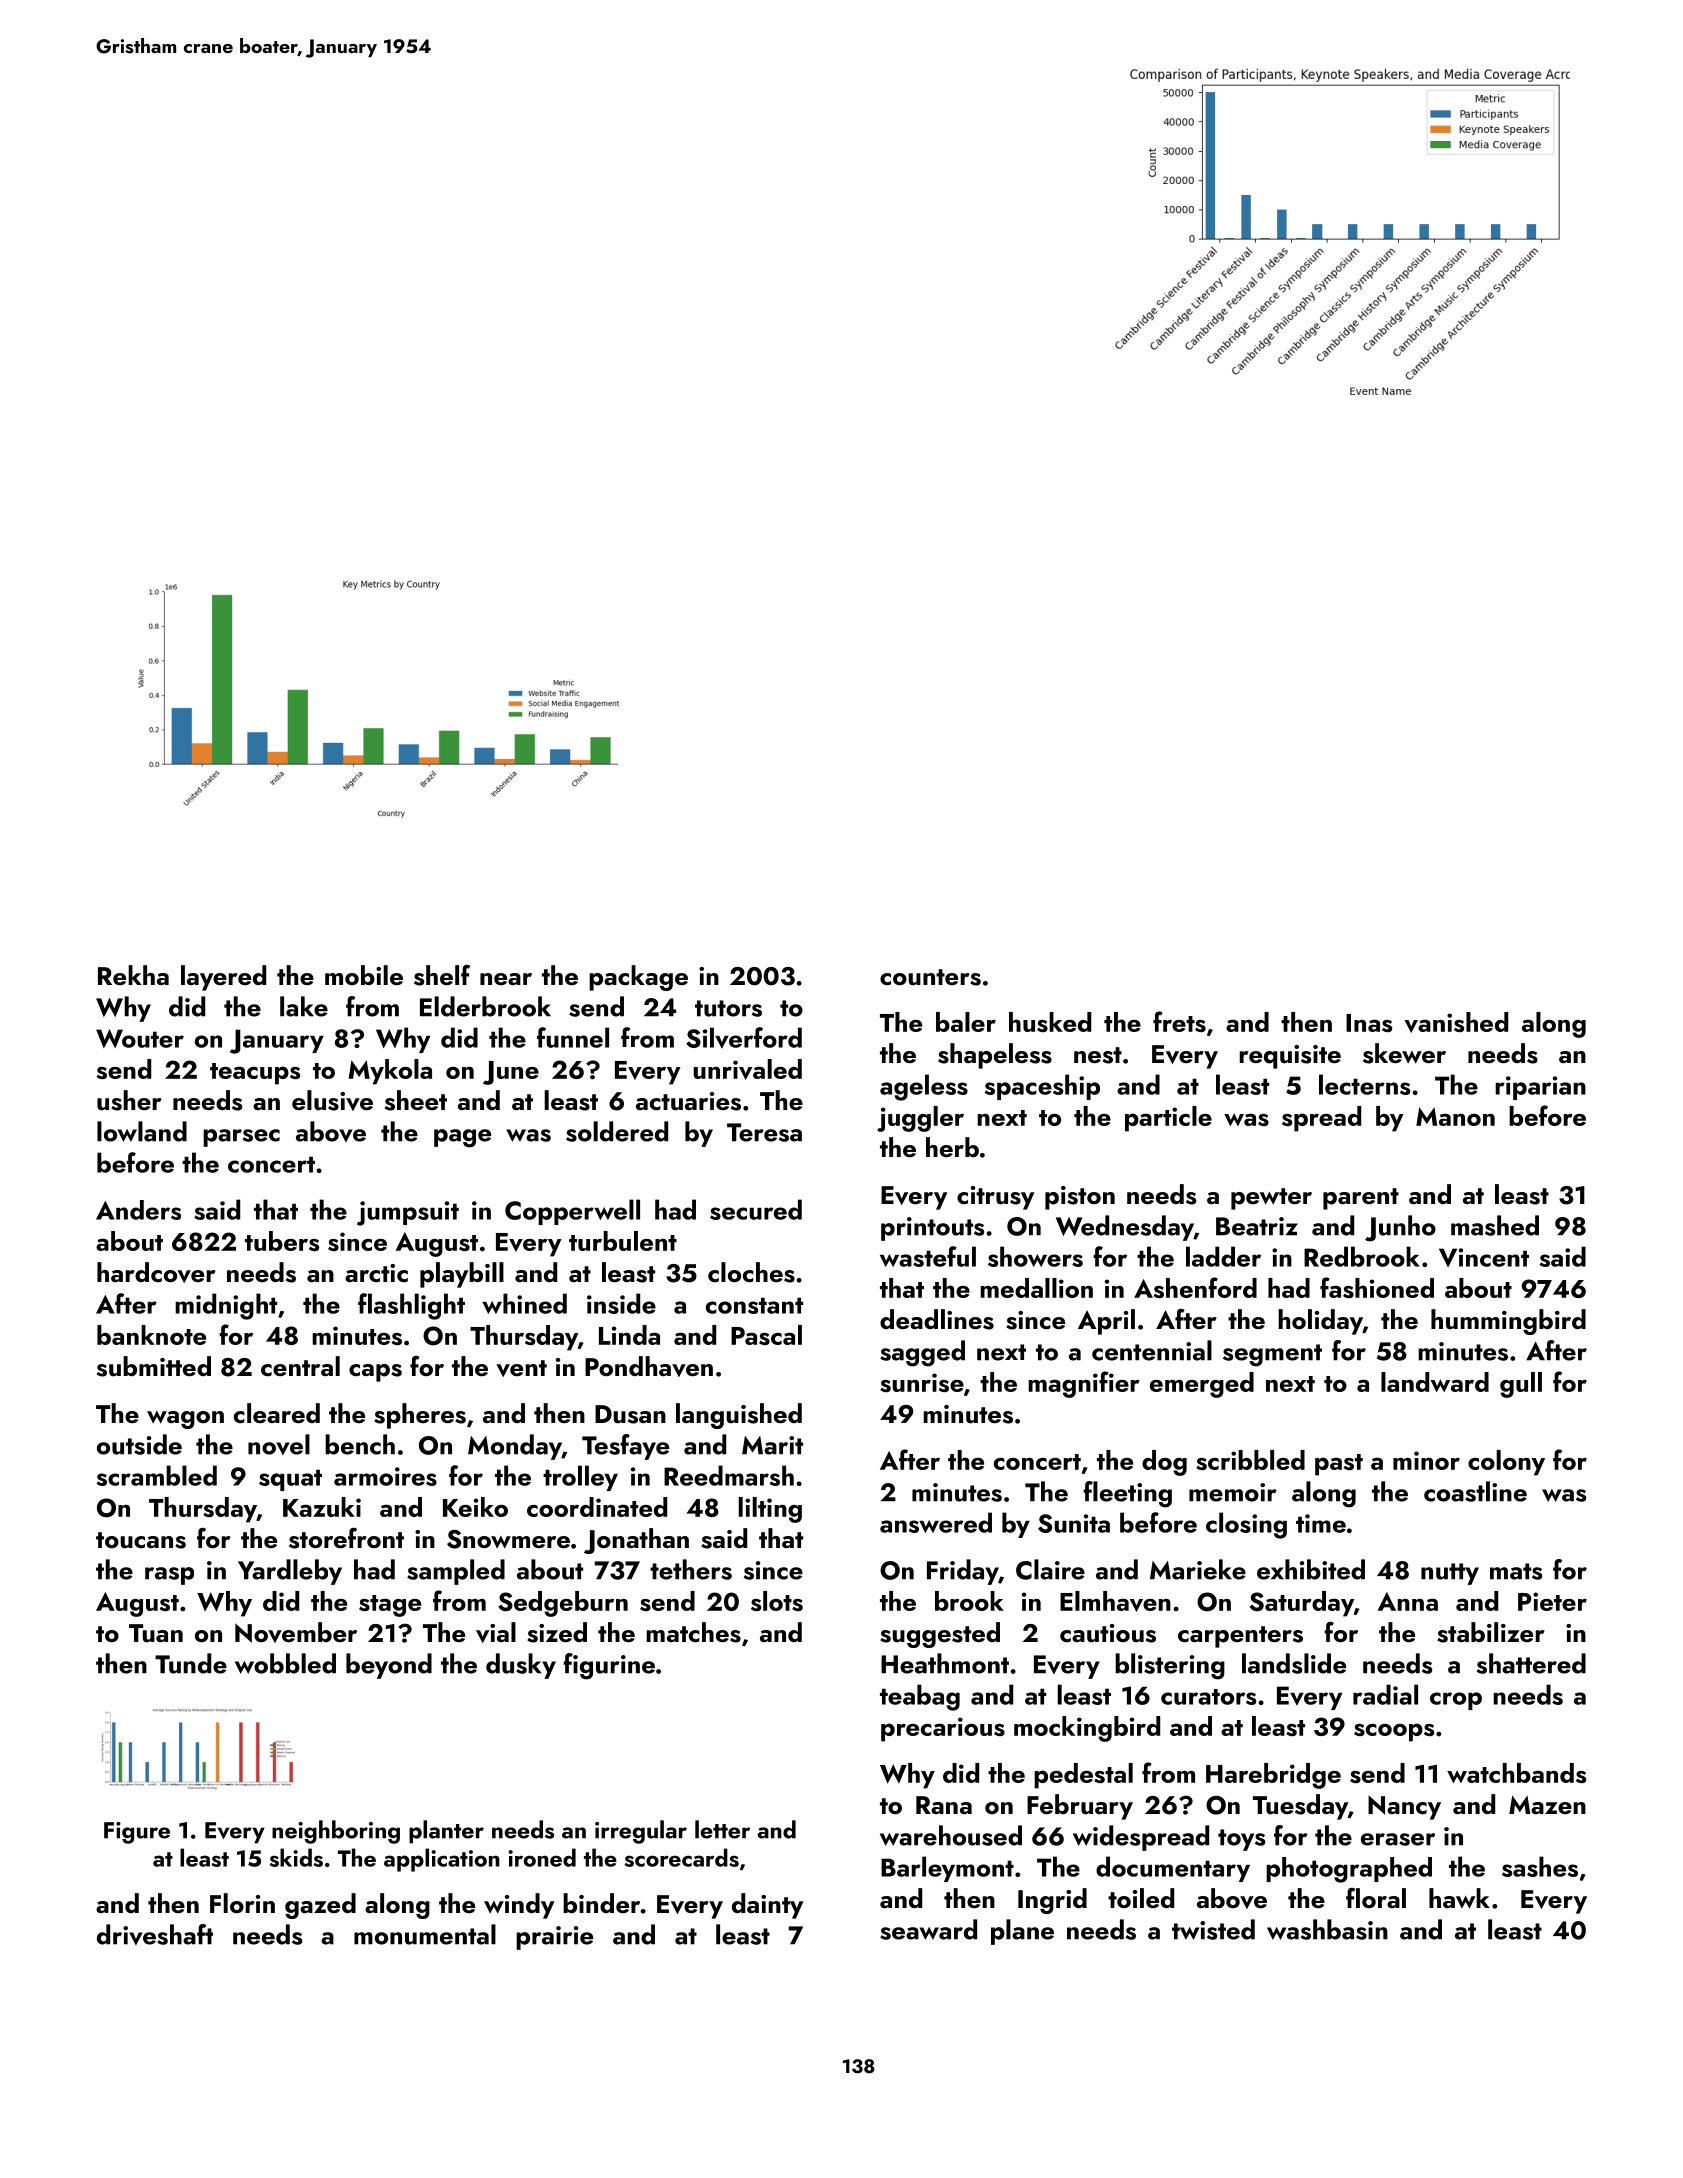 The image size is (1683, 2178). What do you see at coordinates (336, 1832) in the screenshot?
I see `neighboring` at bounding box center [336, 1832].
